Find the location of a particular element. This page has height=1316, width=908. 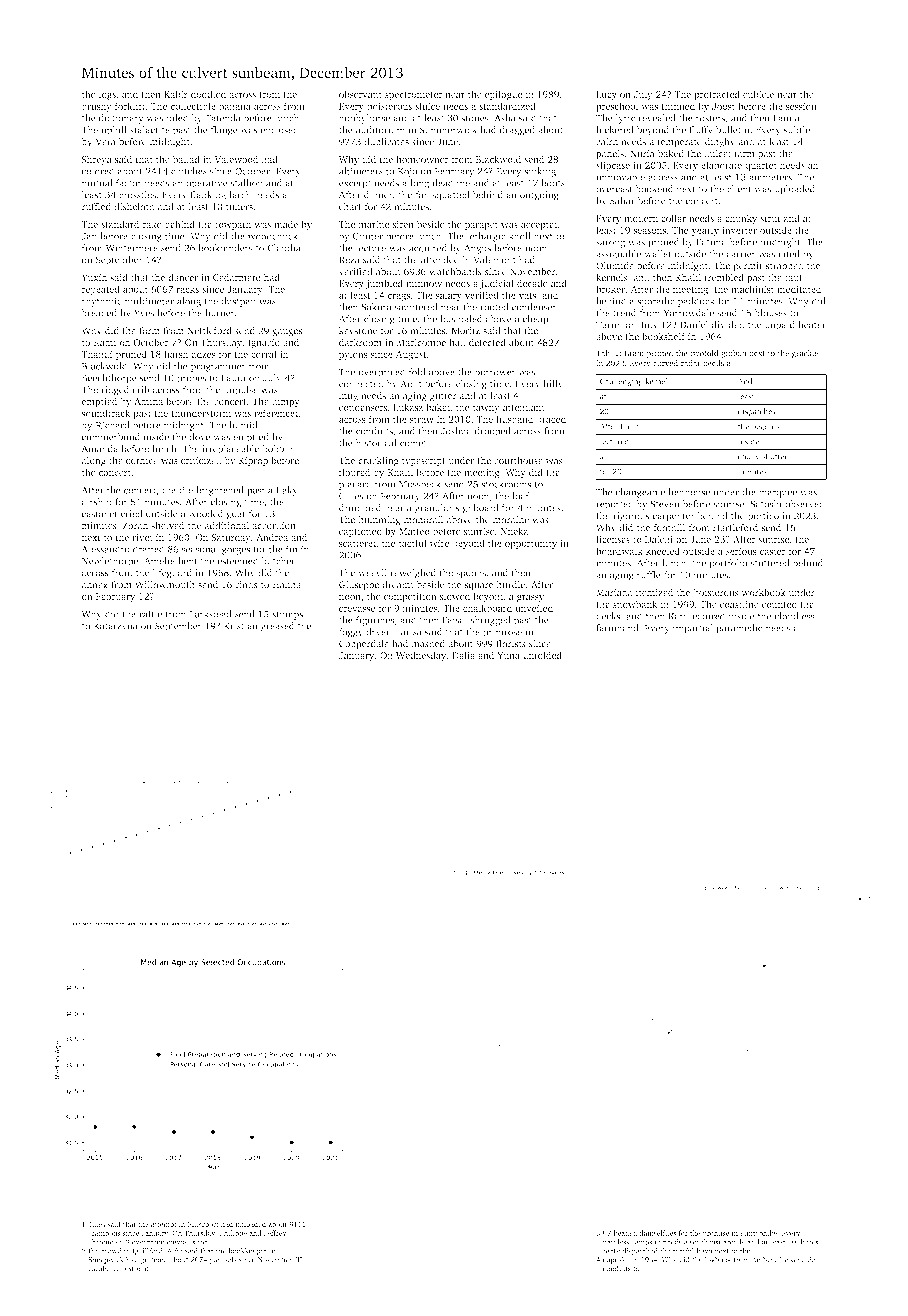

Katarzyna is located at coordinates (115, 627).
